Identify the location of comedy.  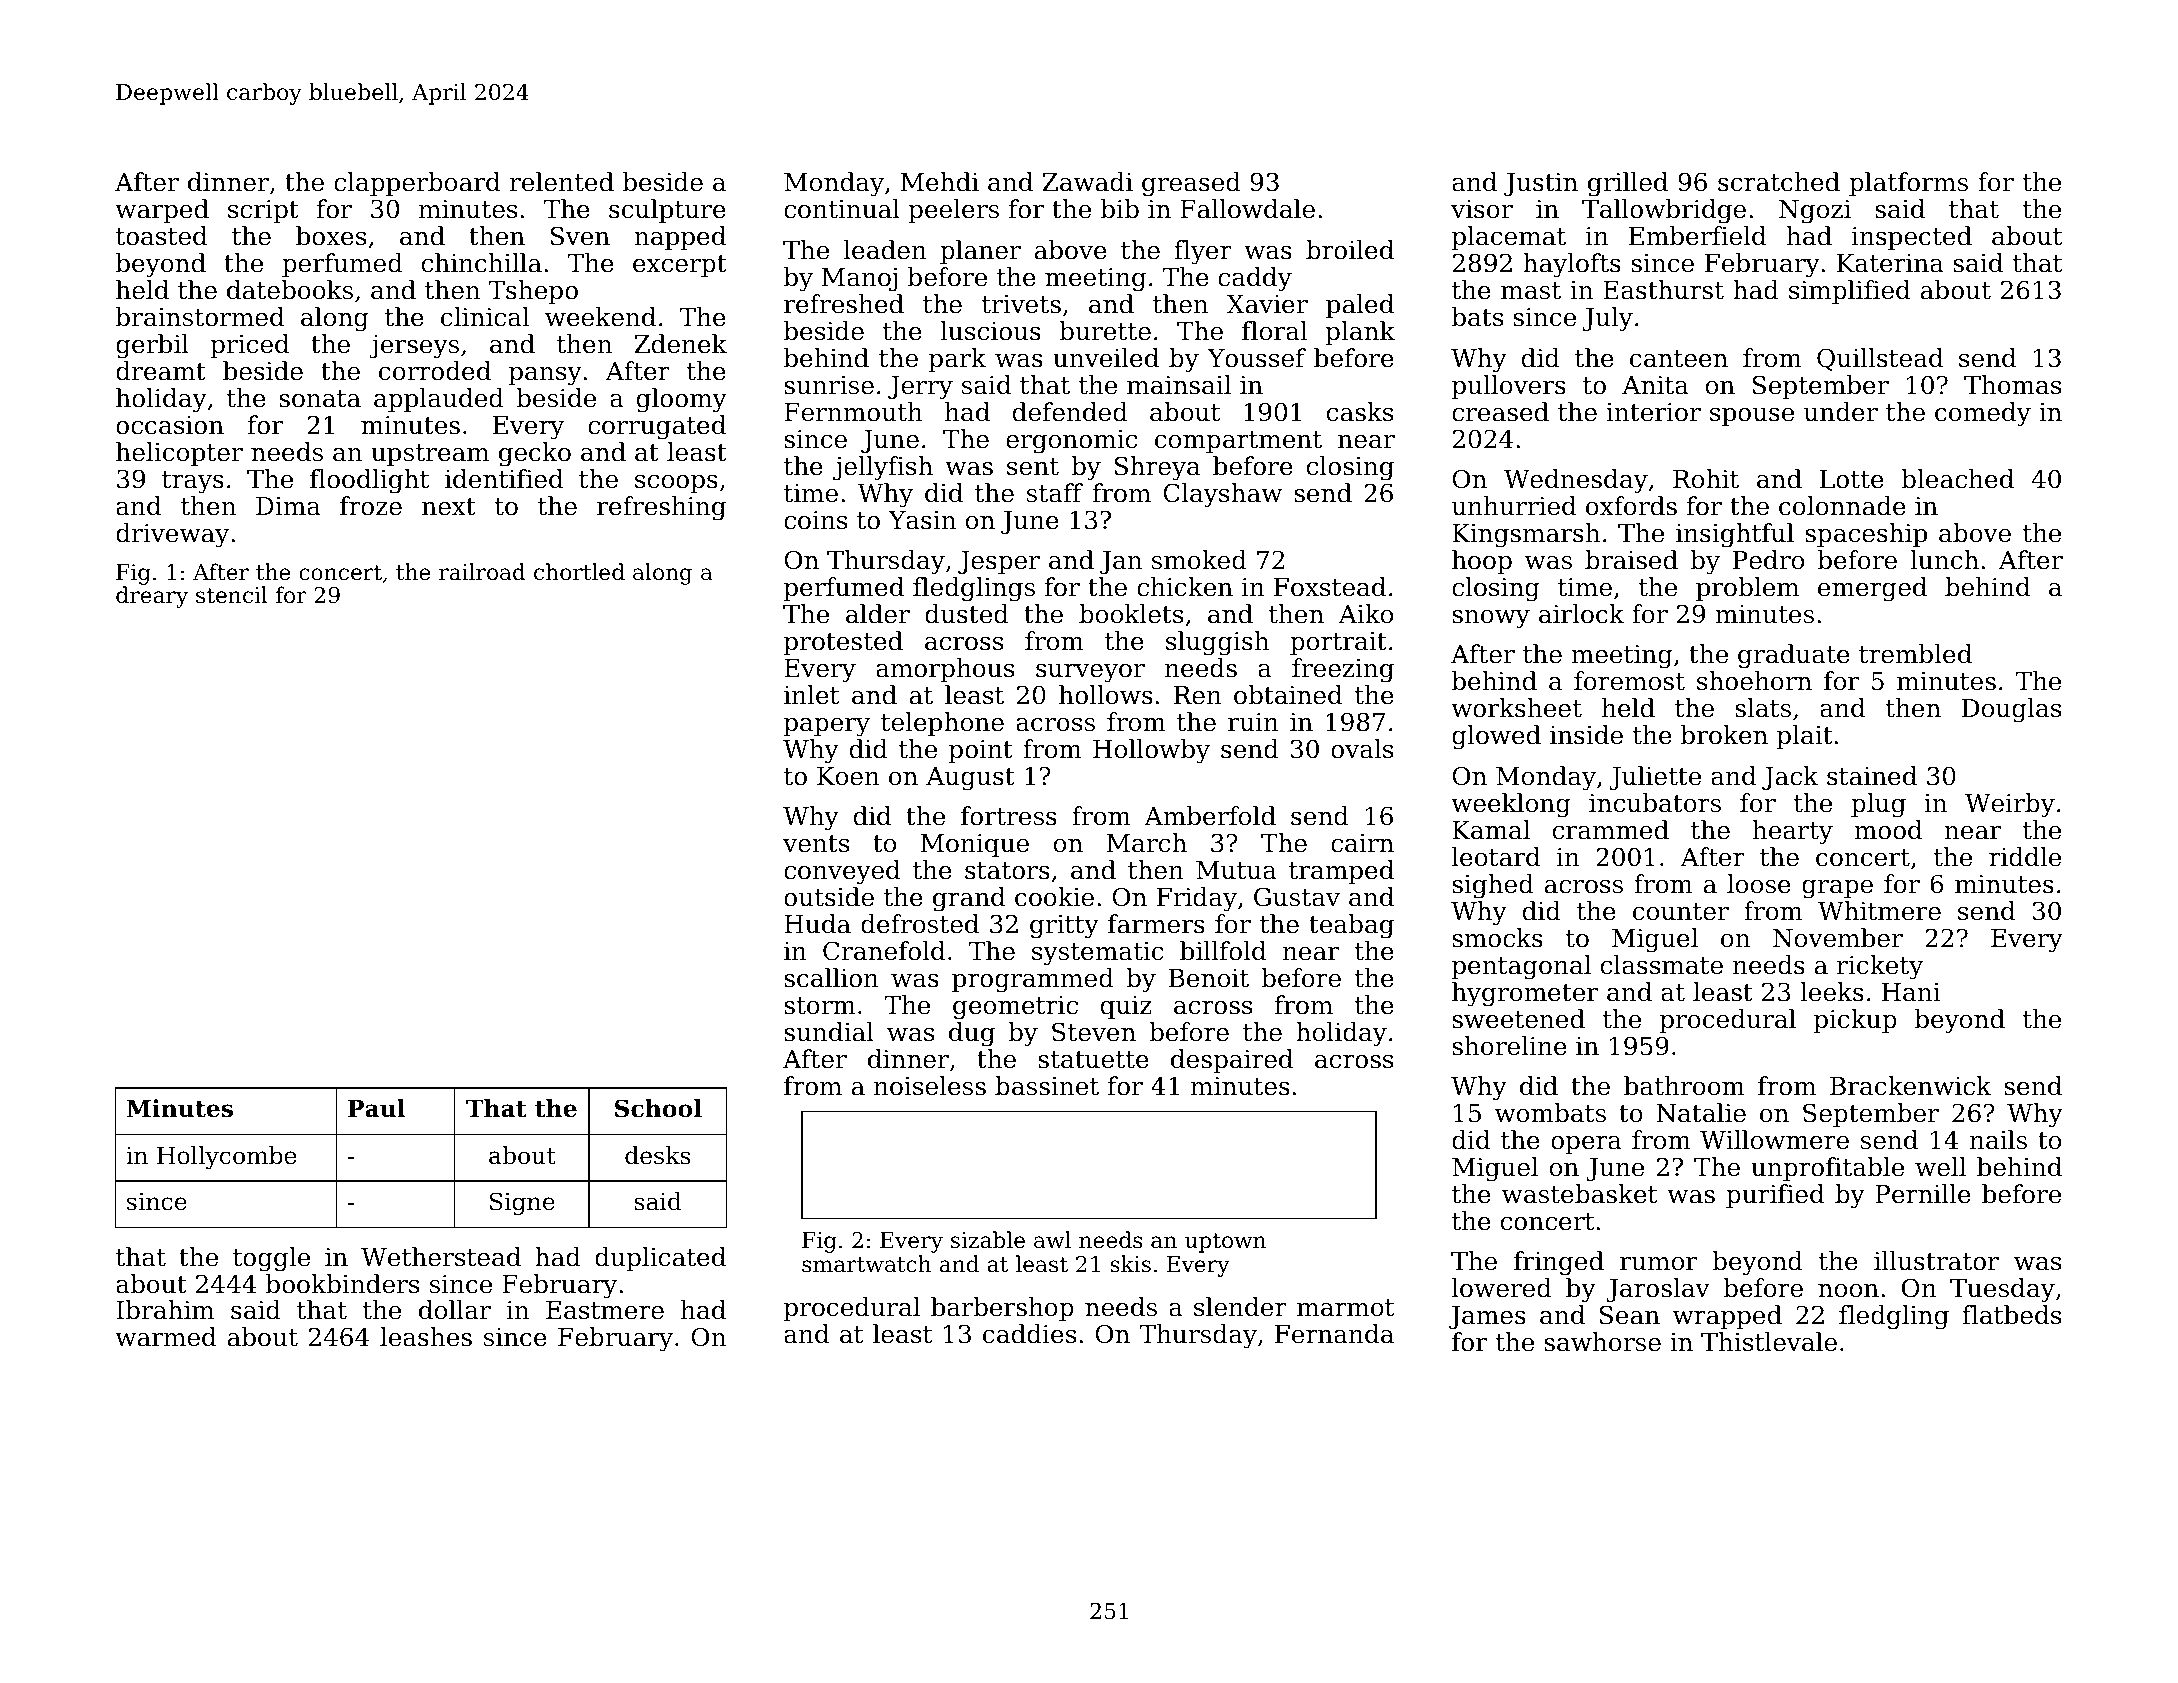
(1983, 414).
